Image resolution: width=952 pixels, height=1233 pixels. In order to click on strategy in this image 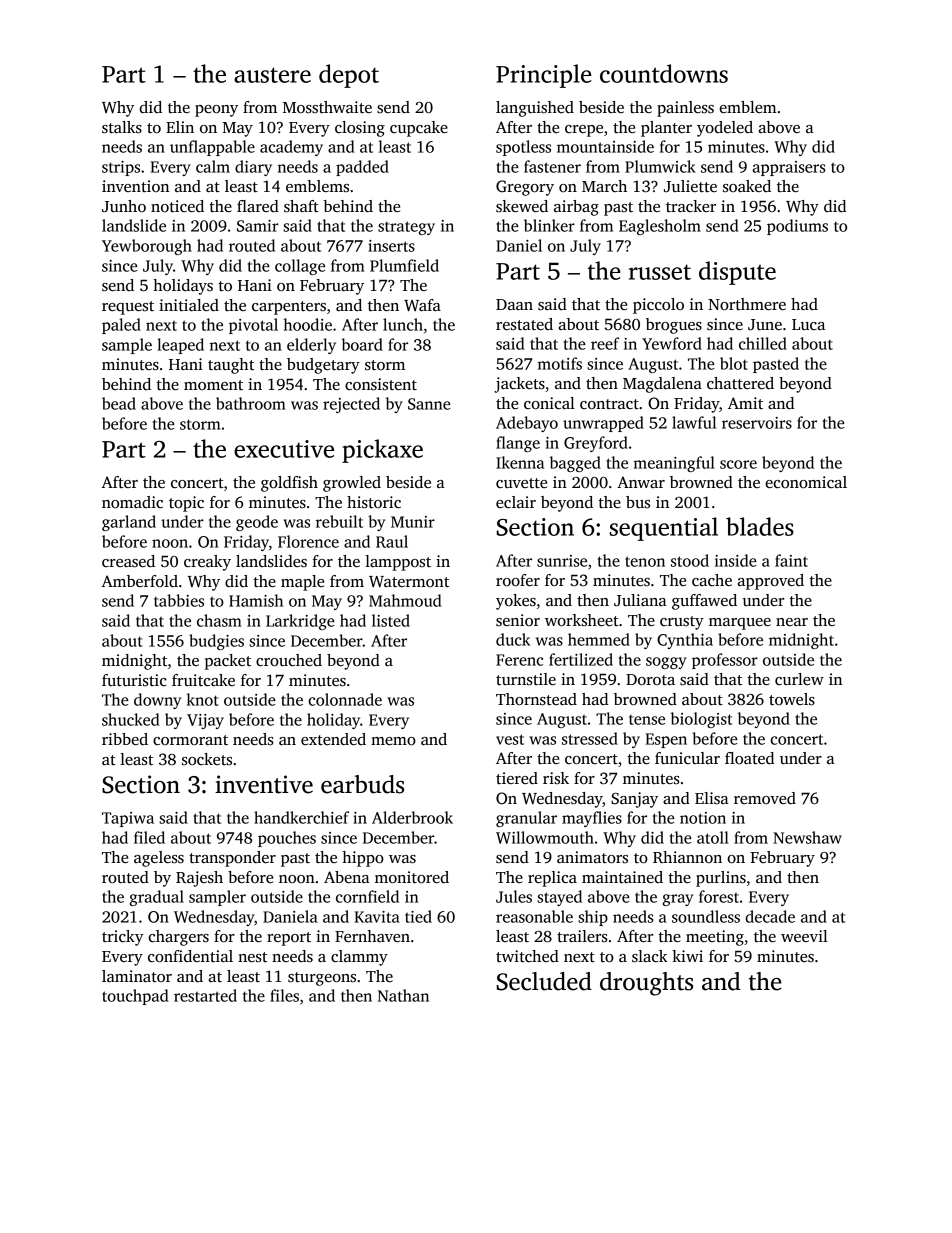, I will do `click(406, 228)`.
